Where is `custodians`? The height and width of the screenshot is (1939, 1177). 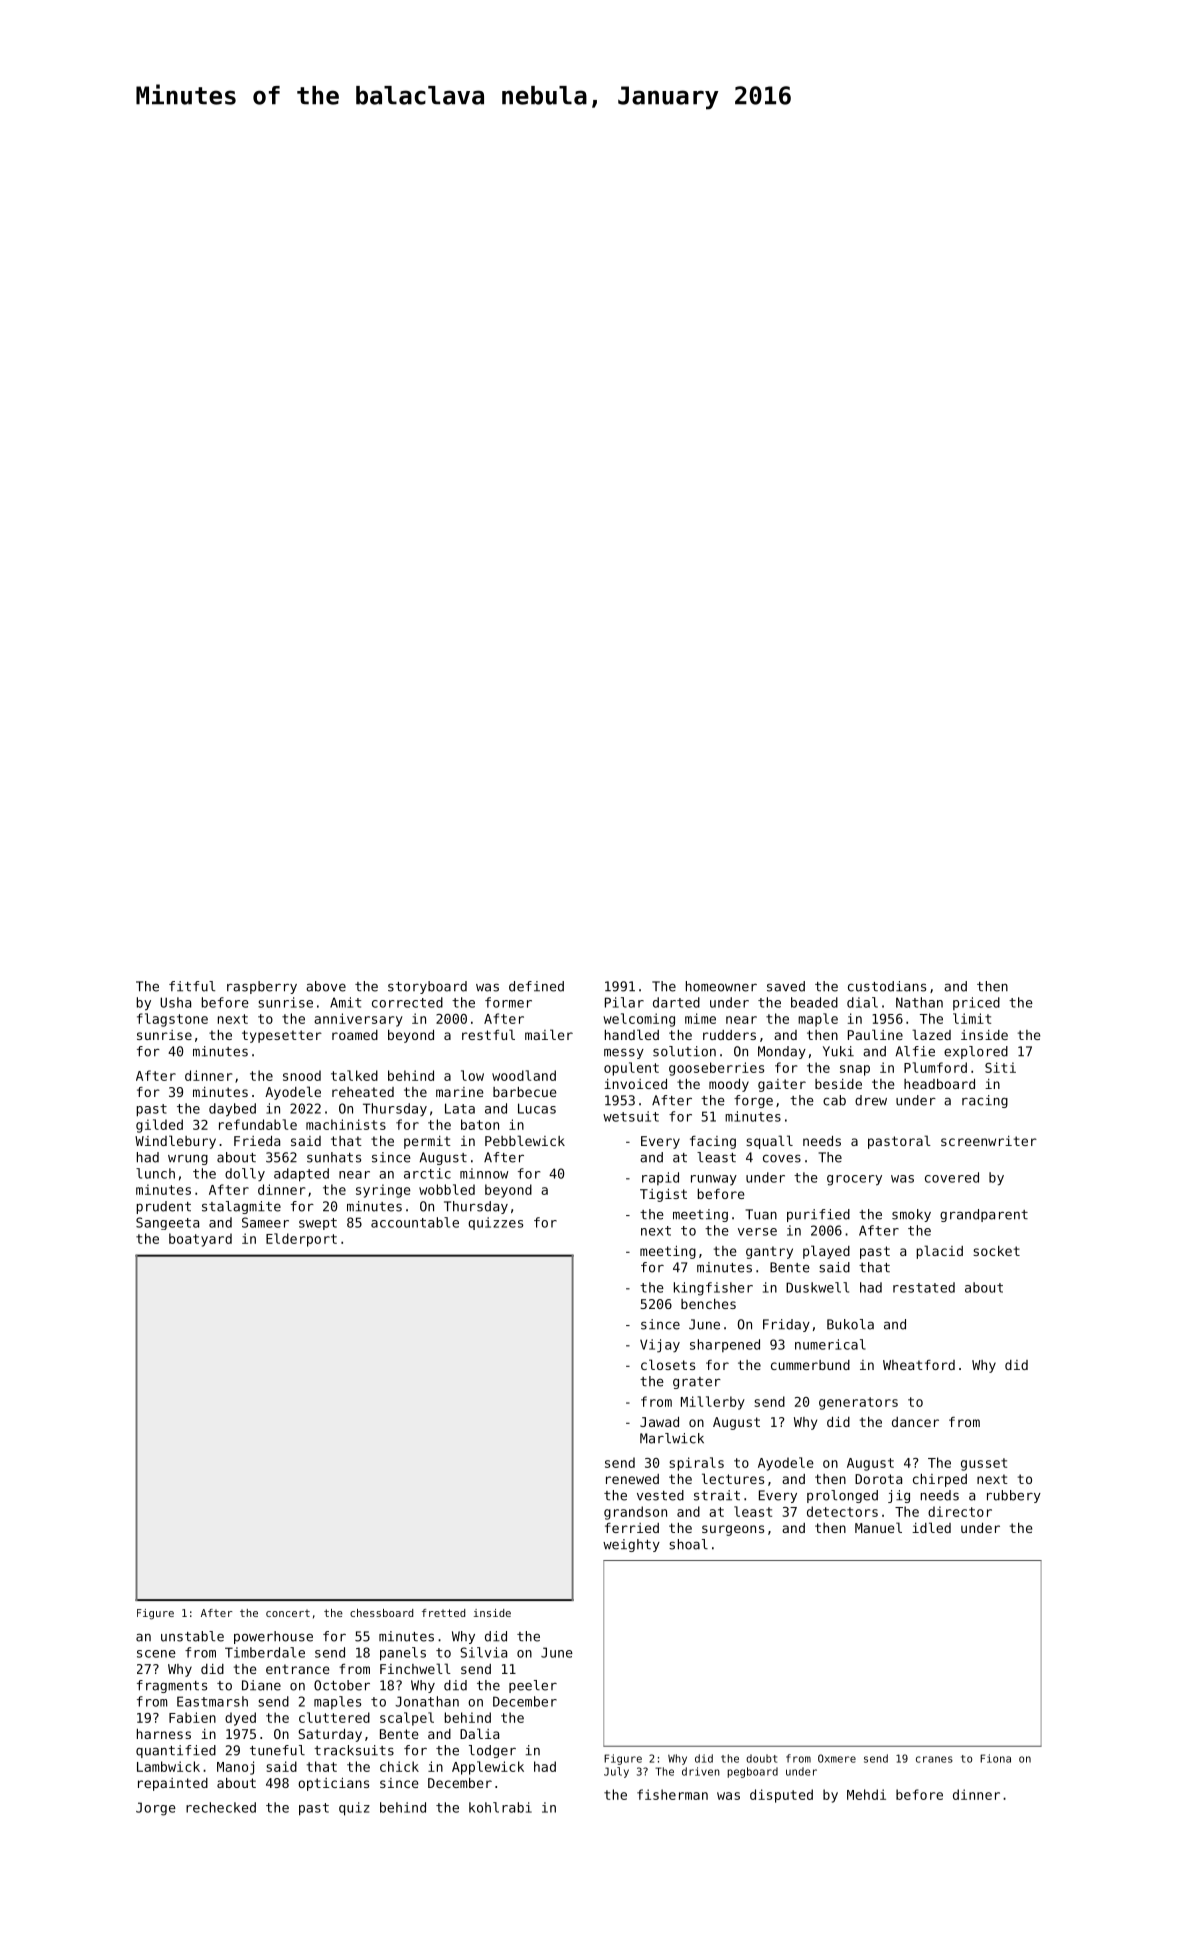 custodians is located at coordinates (887, 986).
